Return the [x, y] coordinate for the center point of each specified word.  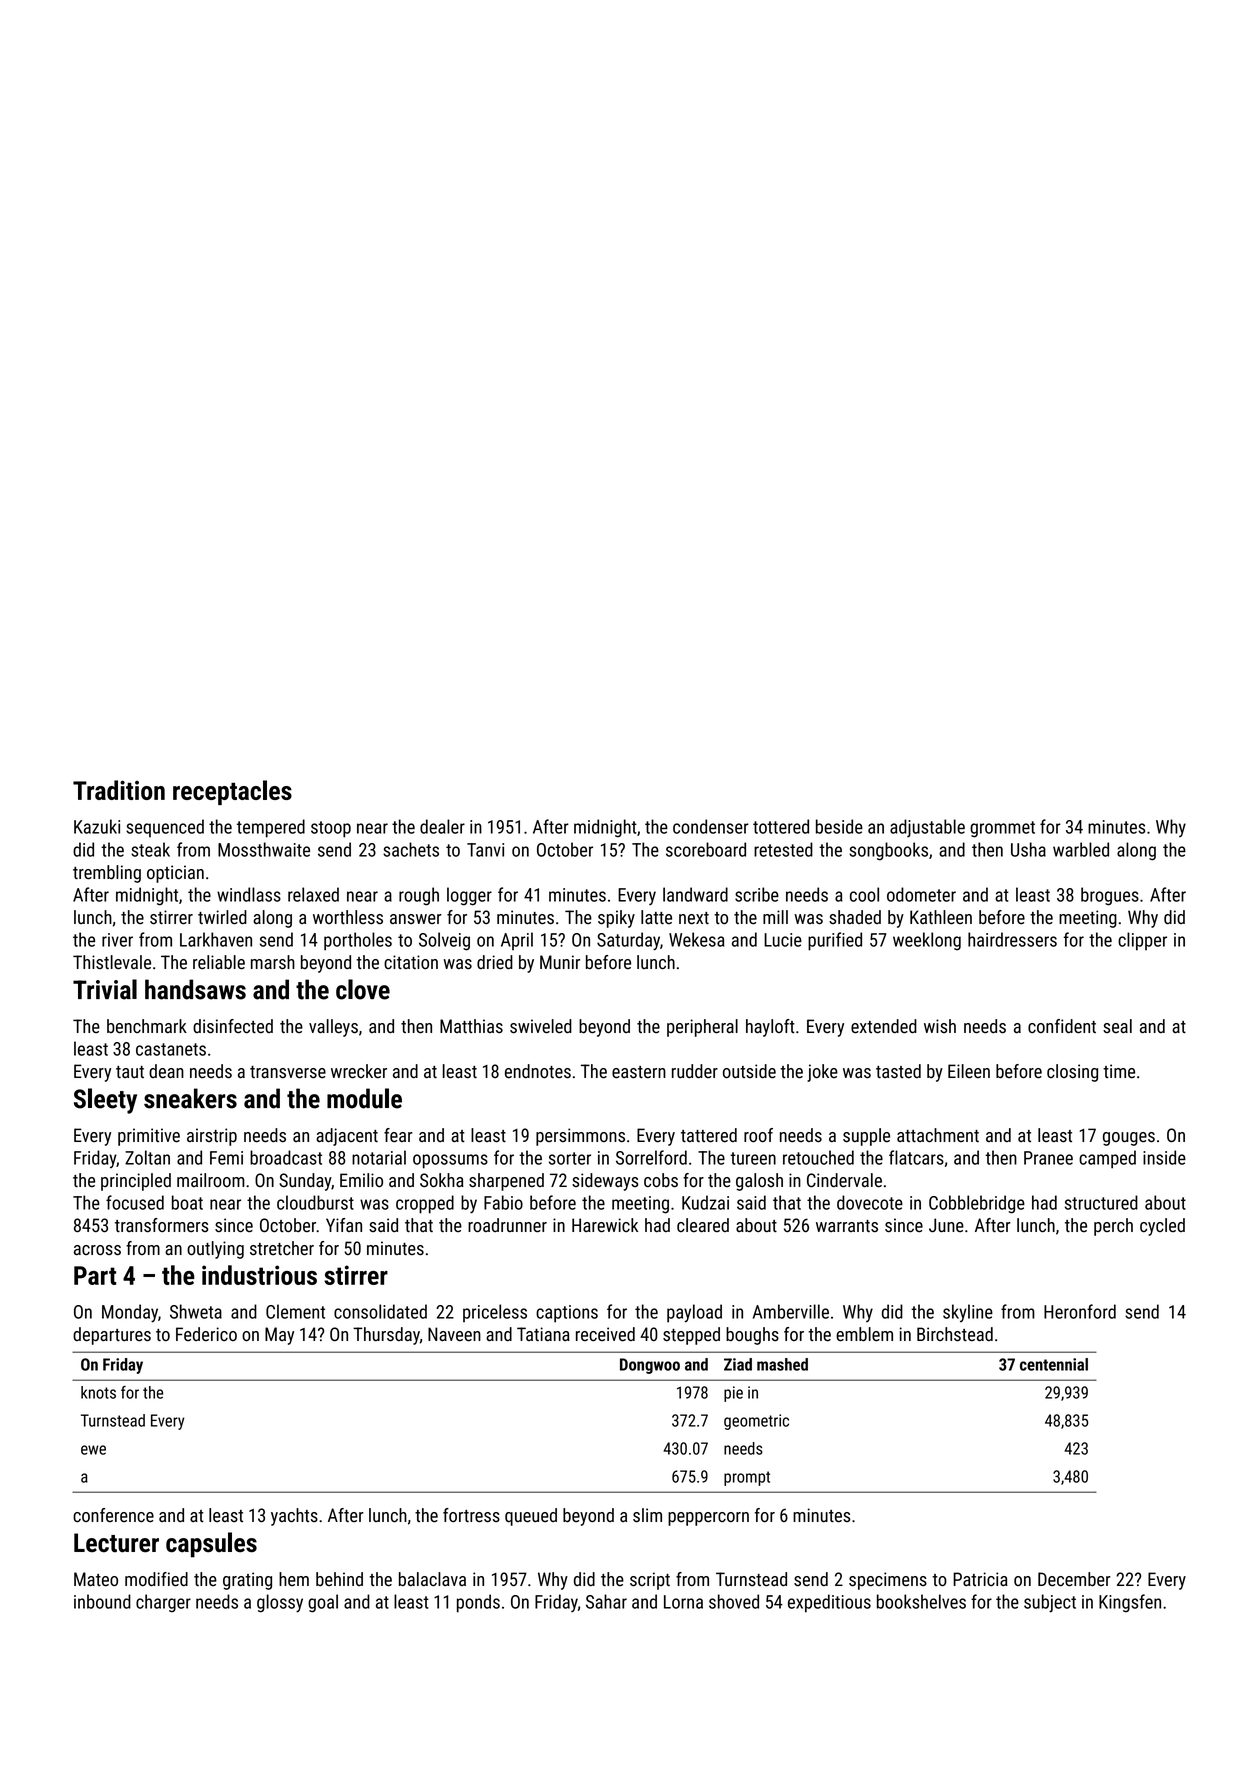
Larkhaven [216, 939]
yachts [294, 1517]
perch [1113, 1227]
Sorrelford [651, 1157]
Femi [226, 1158]
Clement [295, 1311]
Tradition [119, 790]
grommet [1002, 829]
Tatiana [543, 1334]
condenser [711, 826]
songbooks [888, 851]
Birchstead [955, 1334]
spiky [616, 919]
